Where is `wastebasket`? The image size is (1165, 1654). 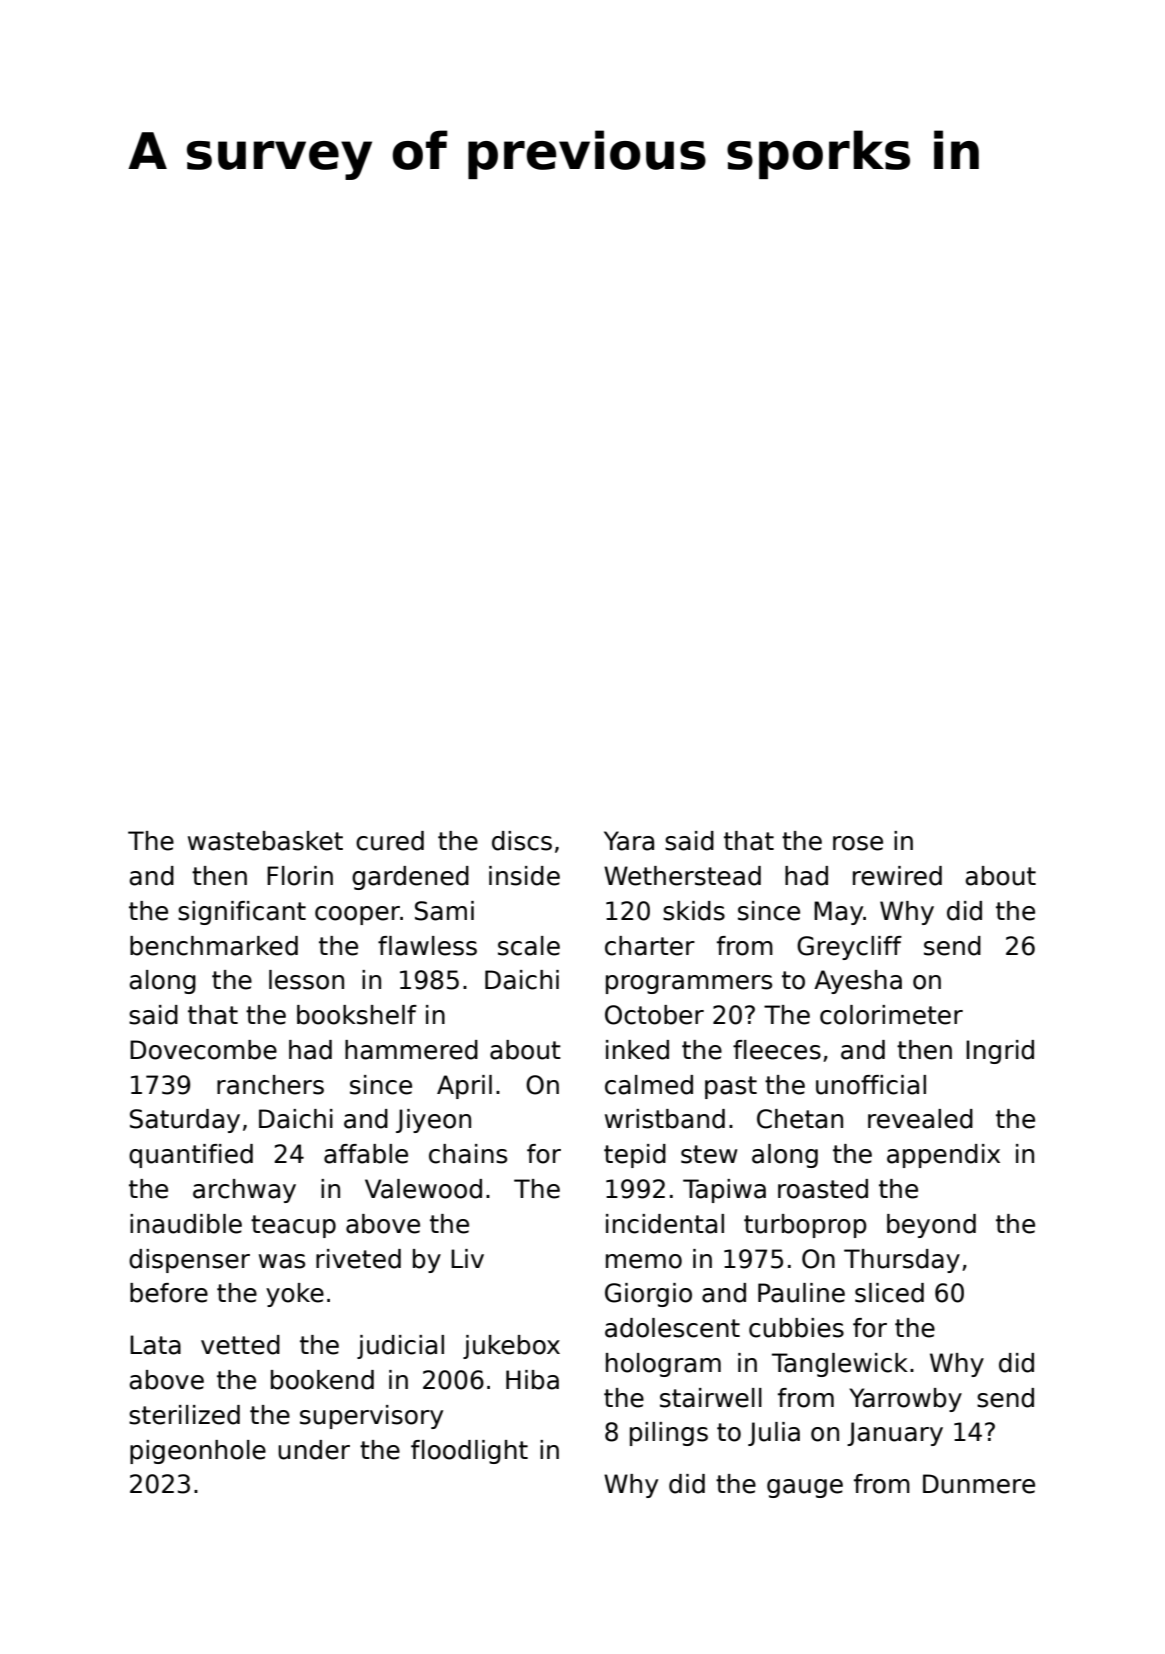 wastebasket is located at coordinates (265, 841).
